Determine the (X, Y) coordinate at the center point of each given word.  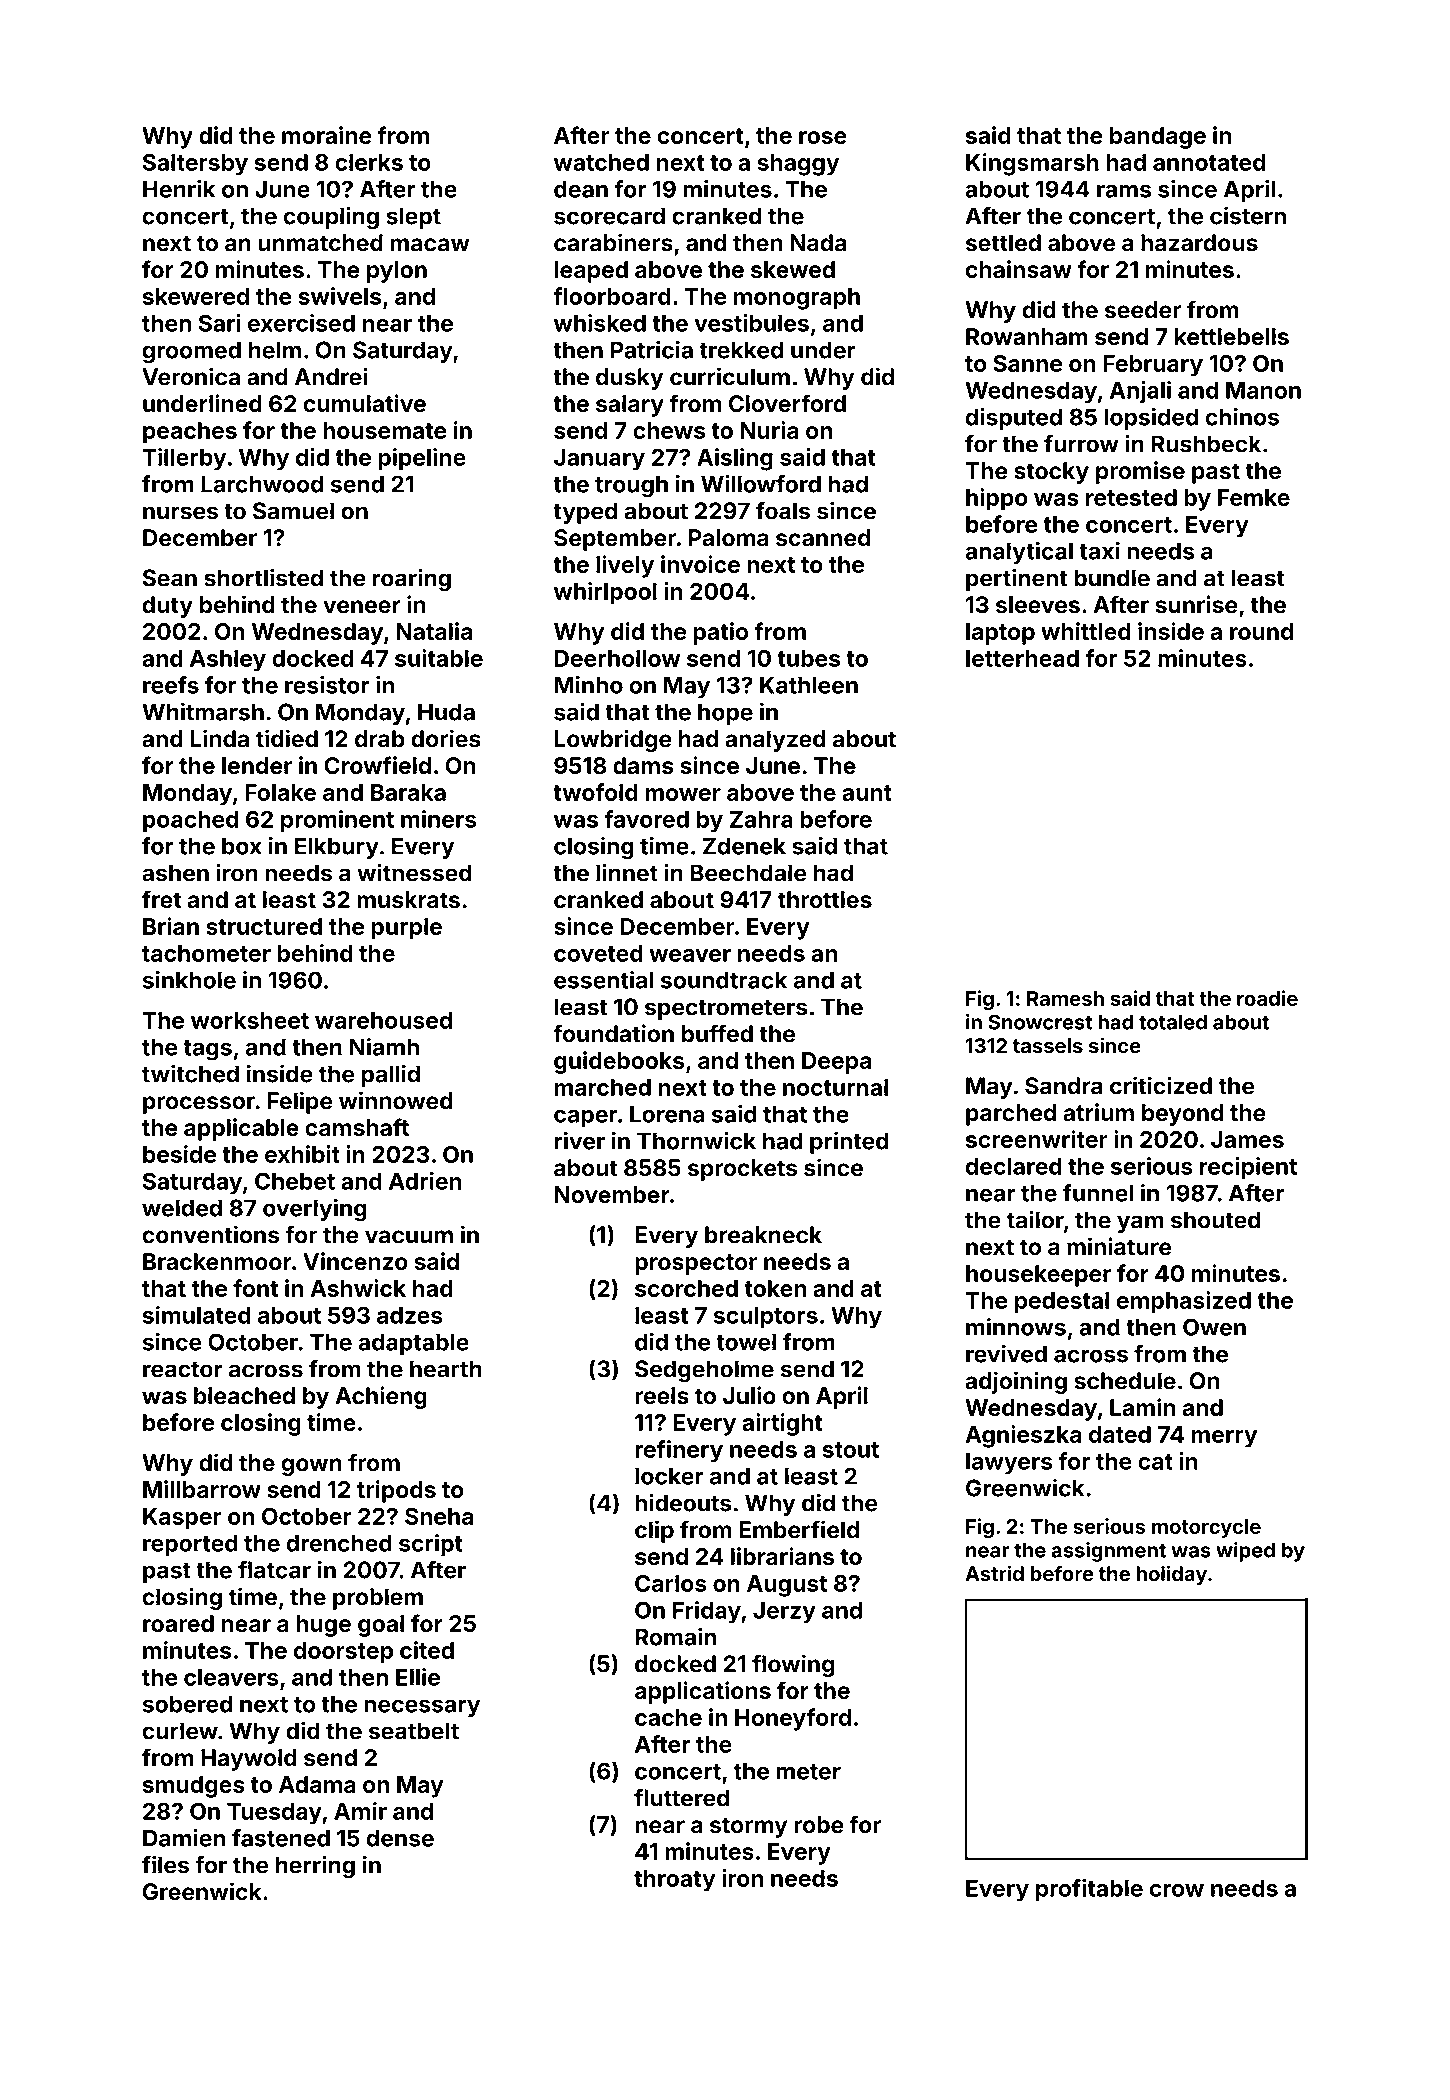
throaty (675, 1881)
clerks (369, 162)
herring (315, 1866)
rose (823, 137)
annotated (1209, 162)
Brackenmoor (217, 1261)
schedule (1125, 1381)
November (612, 1194)
